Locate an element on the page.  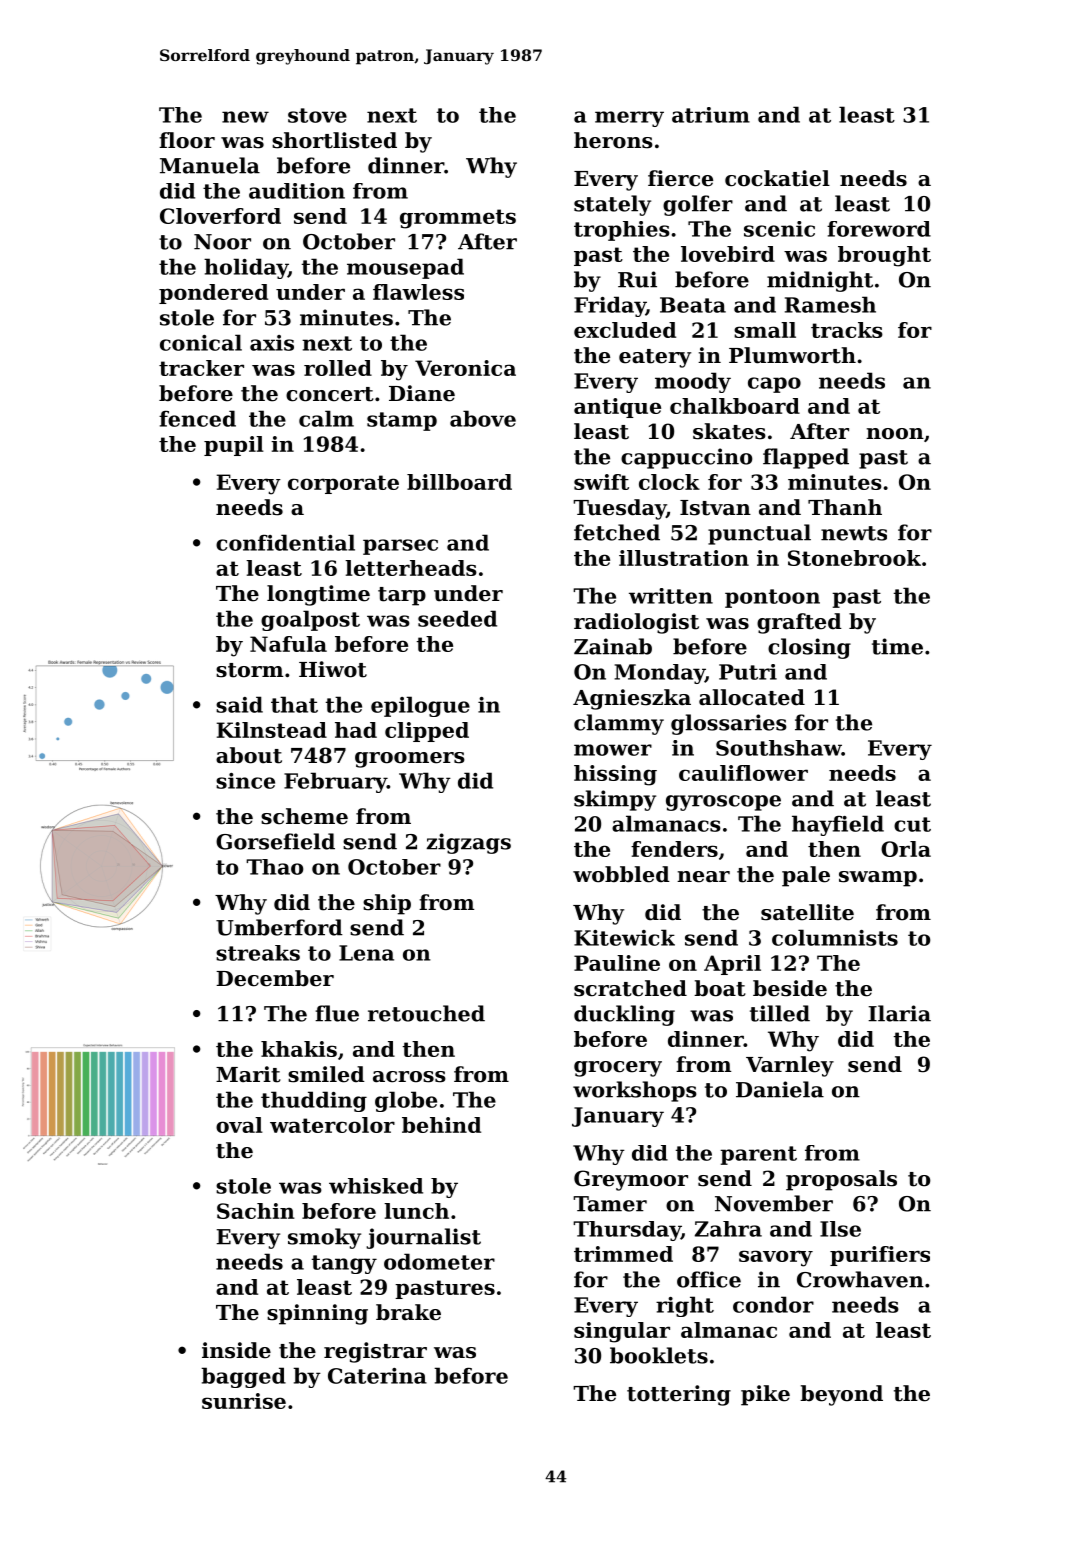
storm is located at coordinates (249, 670).
